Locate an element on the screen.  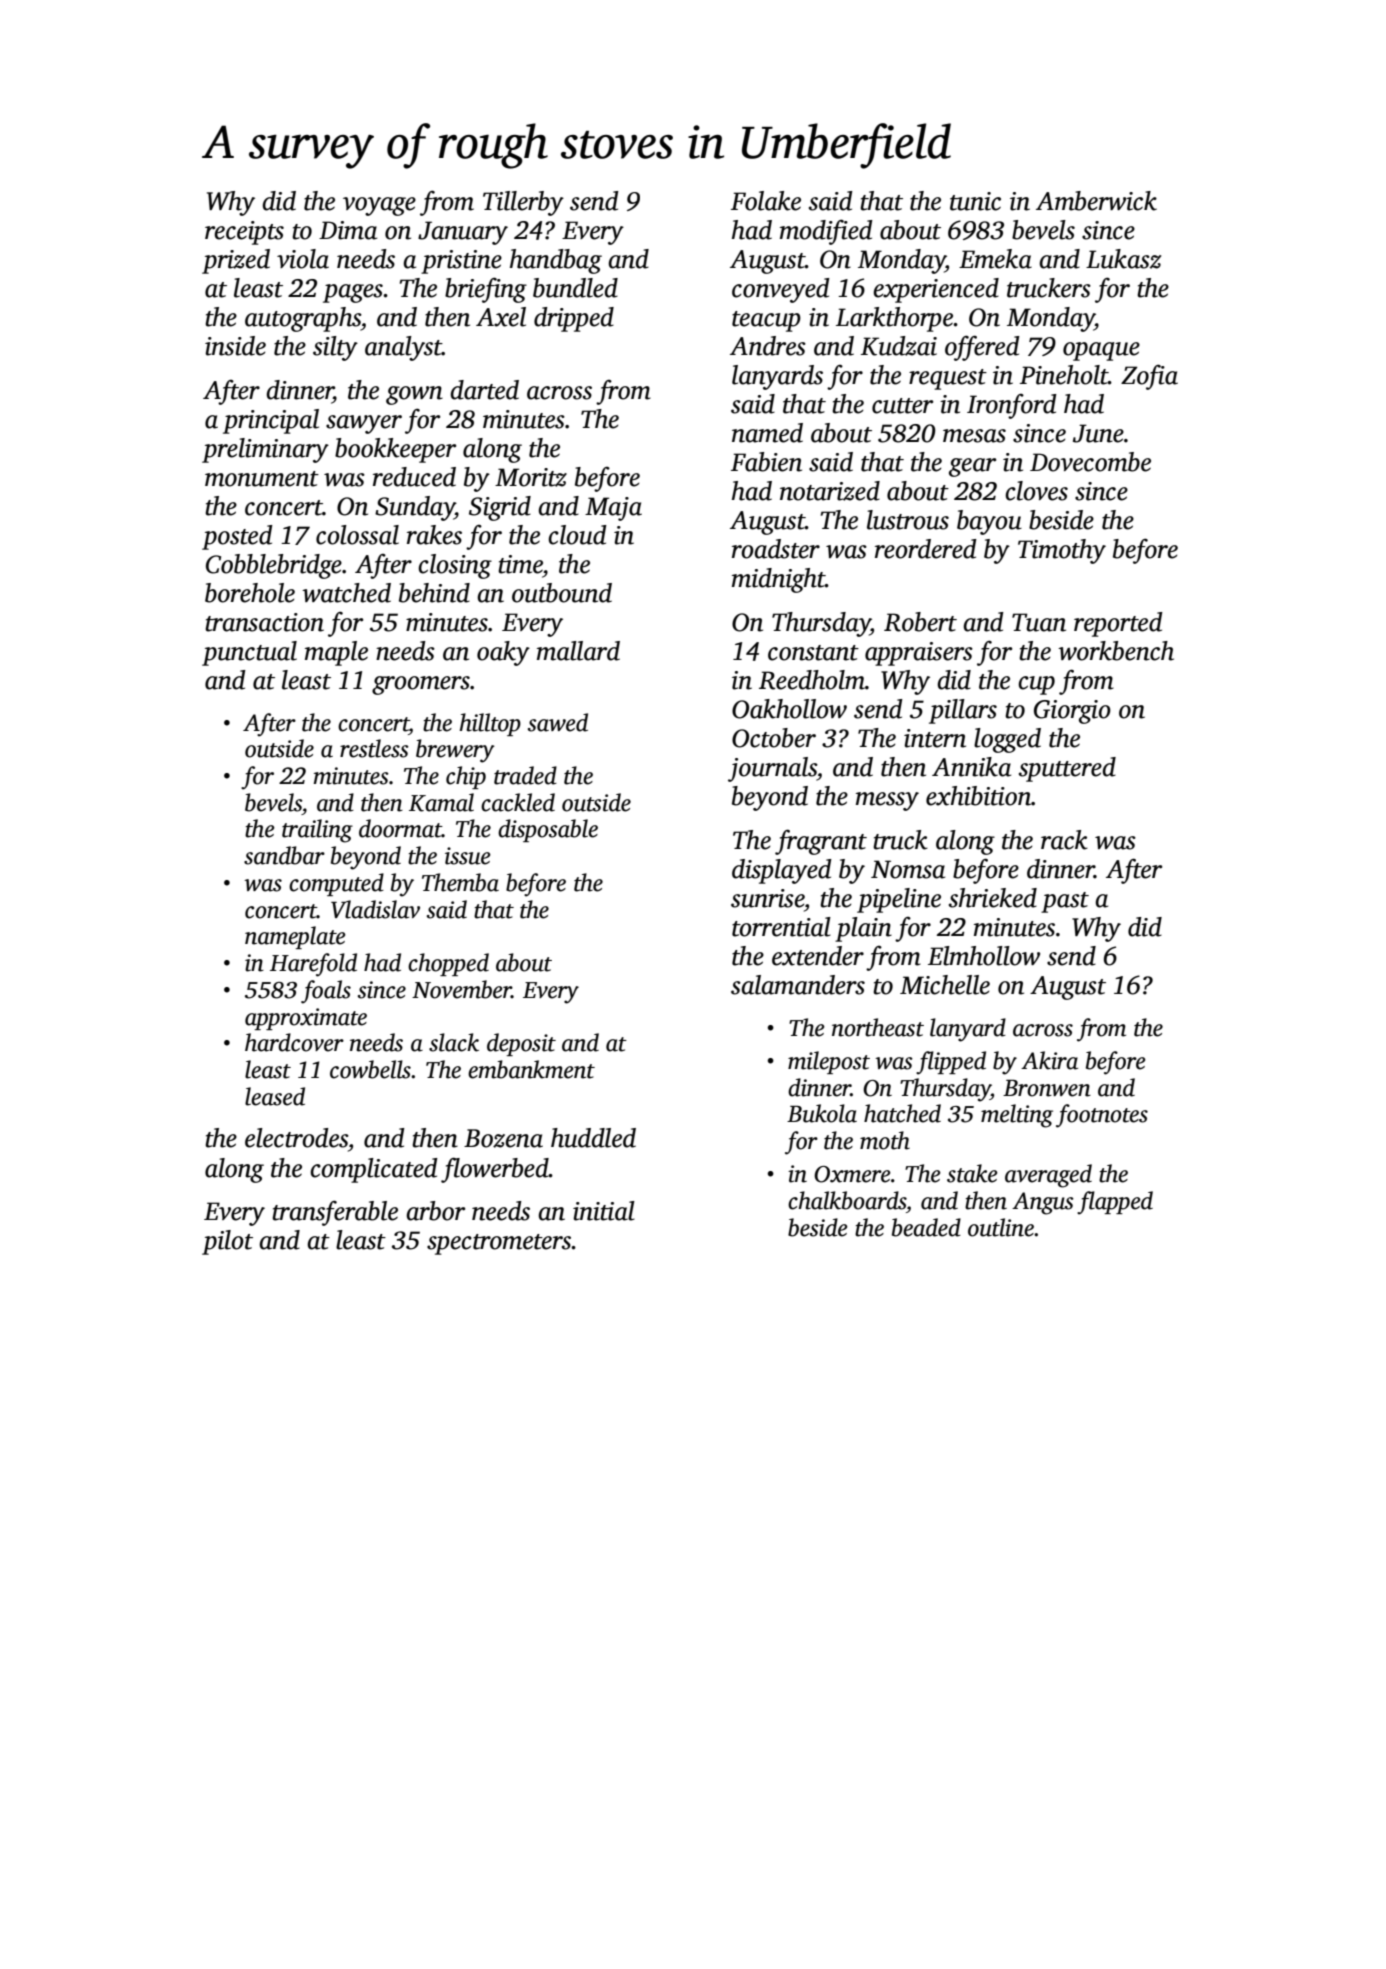
embankment is located at coordinates (531, 1069).
